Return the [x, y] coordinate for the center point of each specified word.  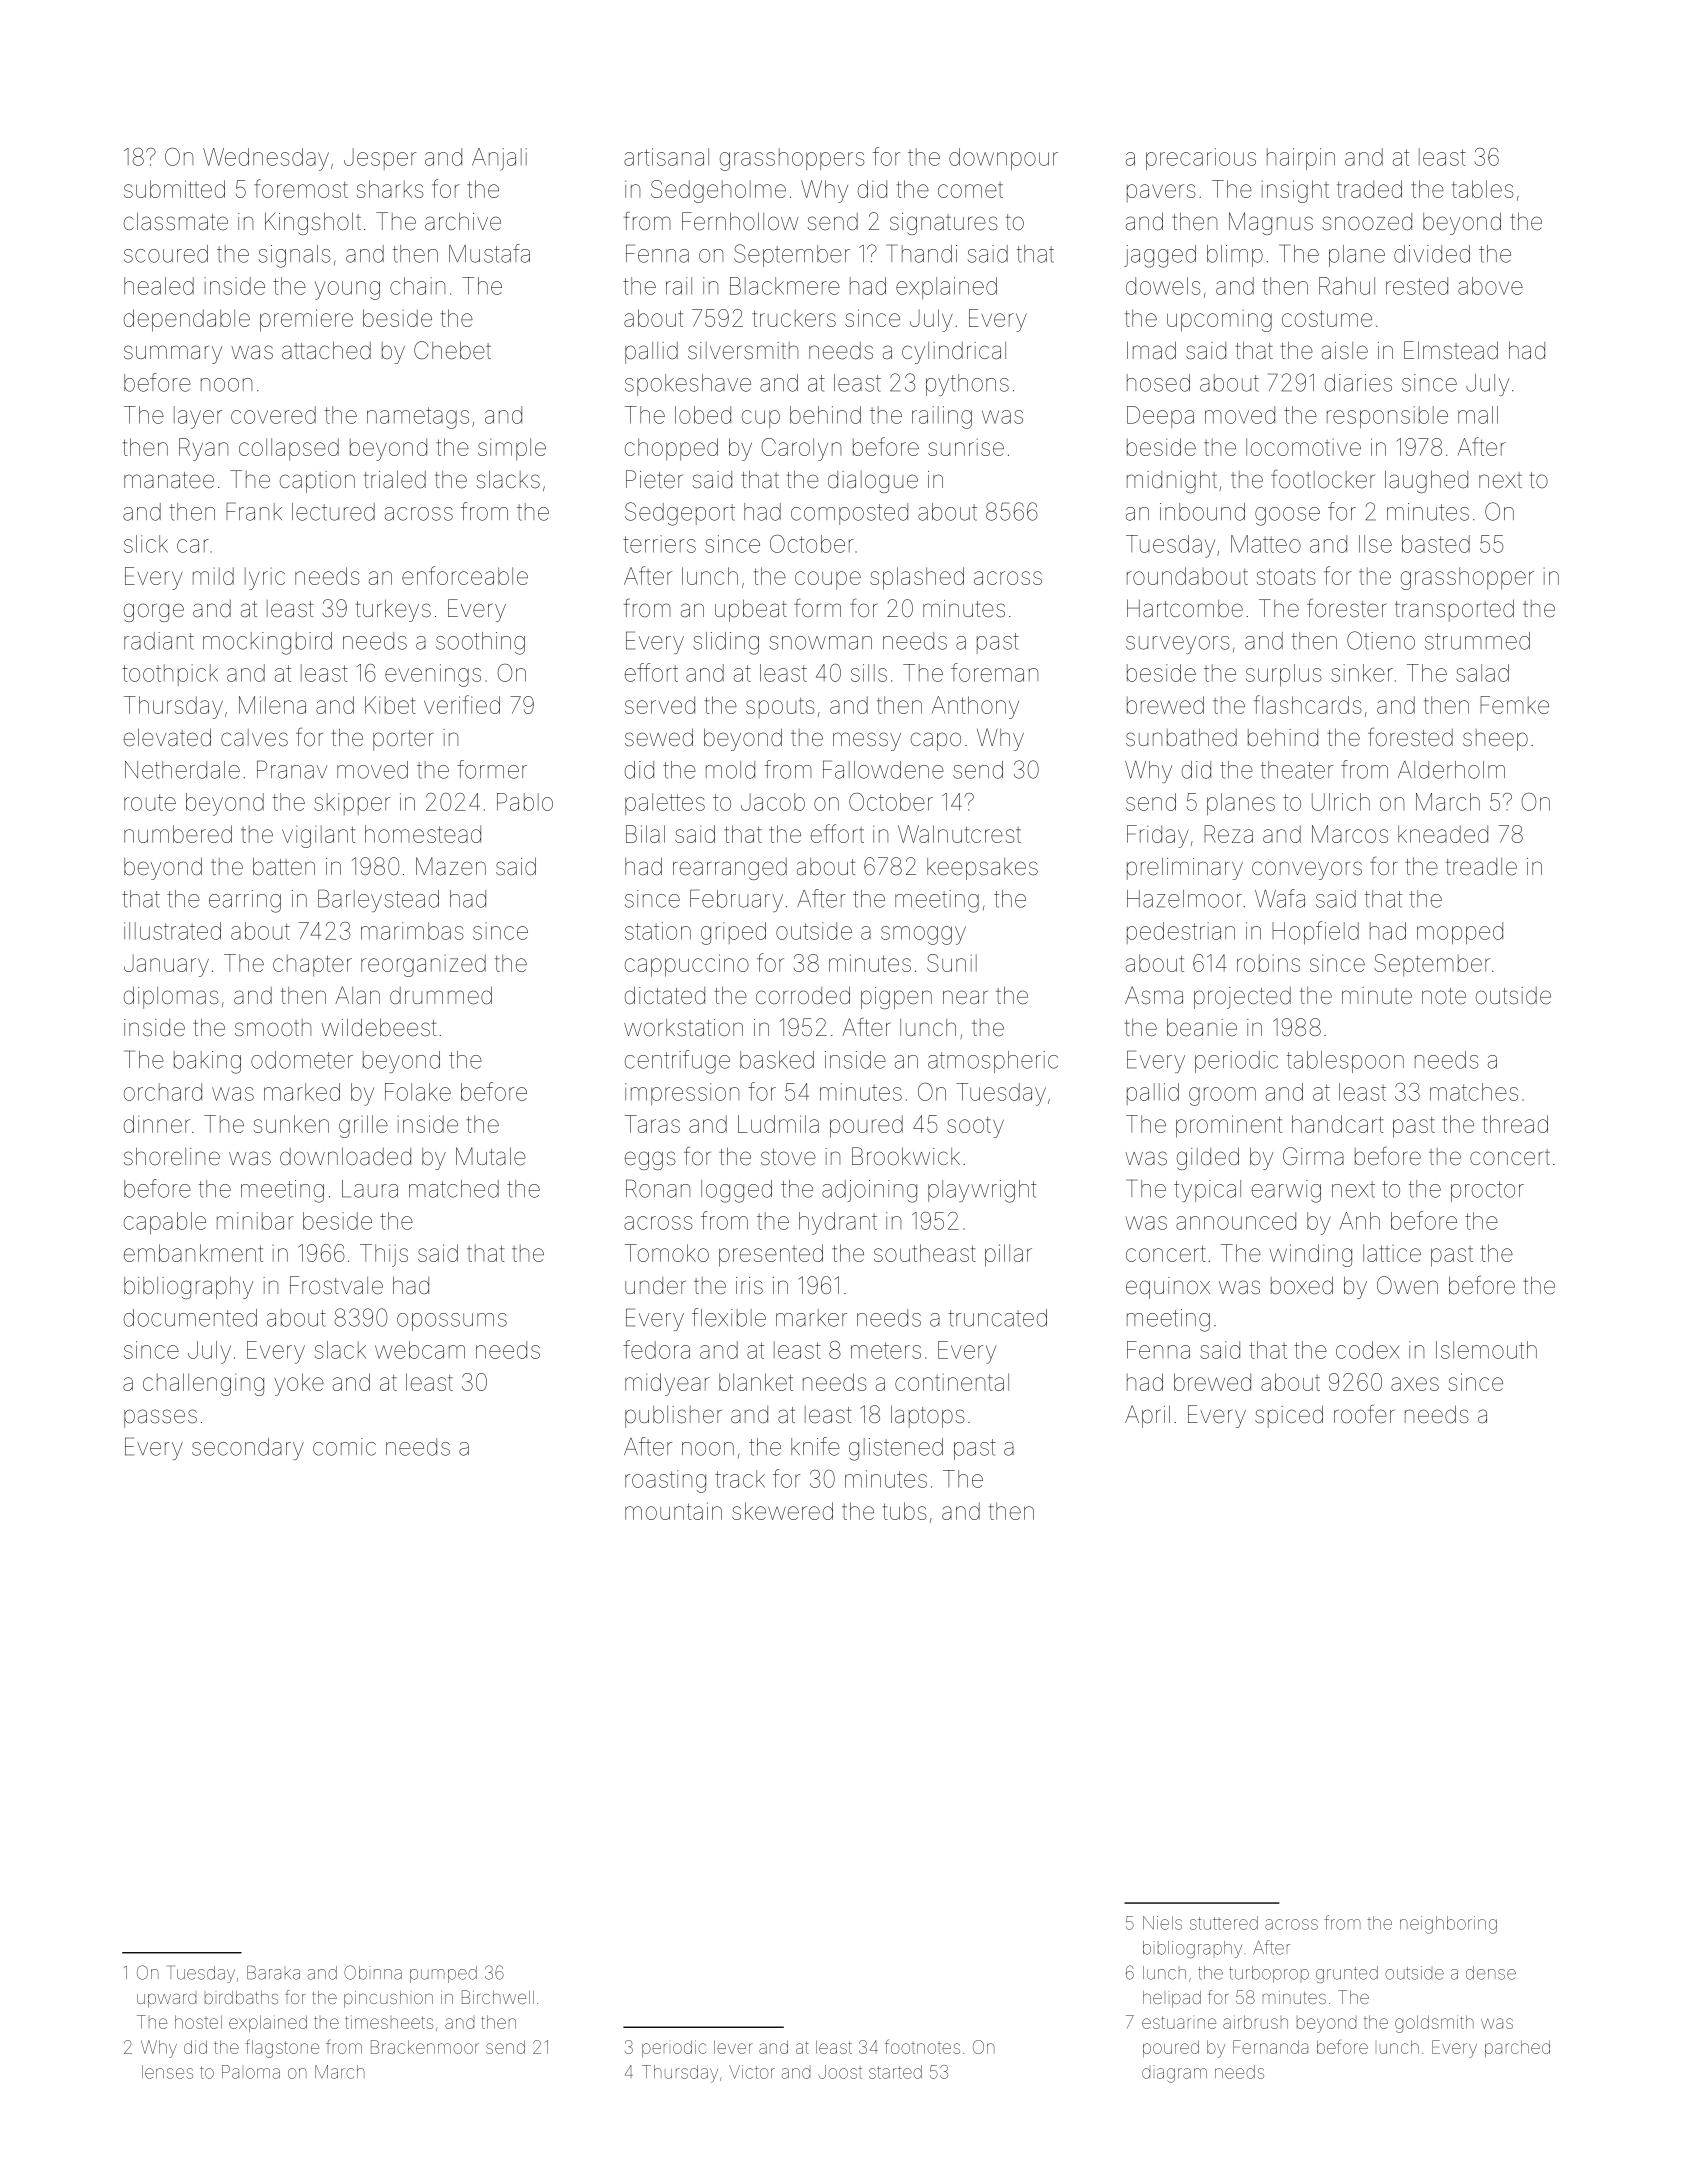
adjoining [869, 1191]
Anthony [975, 707]
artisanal [666, 157]
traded [1369, 189]
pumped [443, 1974]
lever [733, 2047]
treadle [1481, 867]
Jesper [380, 159]
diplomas [171, 997]
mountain [673, 1511]
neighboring [1448, 1925]
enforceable [465, 575]
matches [1474, 1092]
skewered [782, 1511]
